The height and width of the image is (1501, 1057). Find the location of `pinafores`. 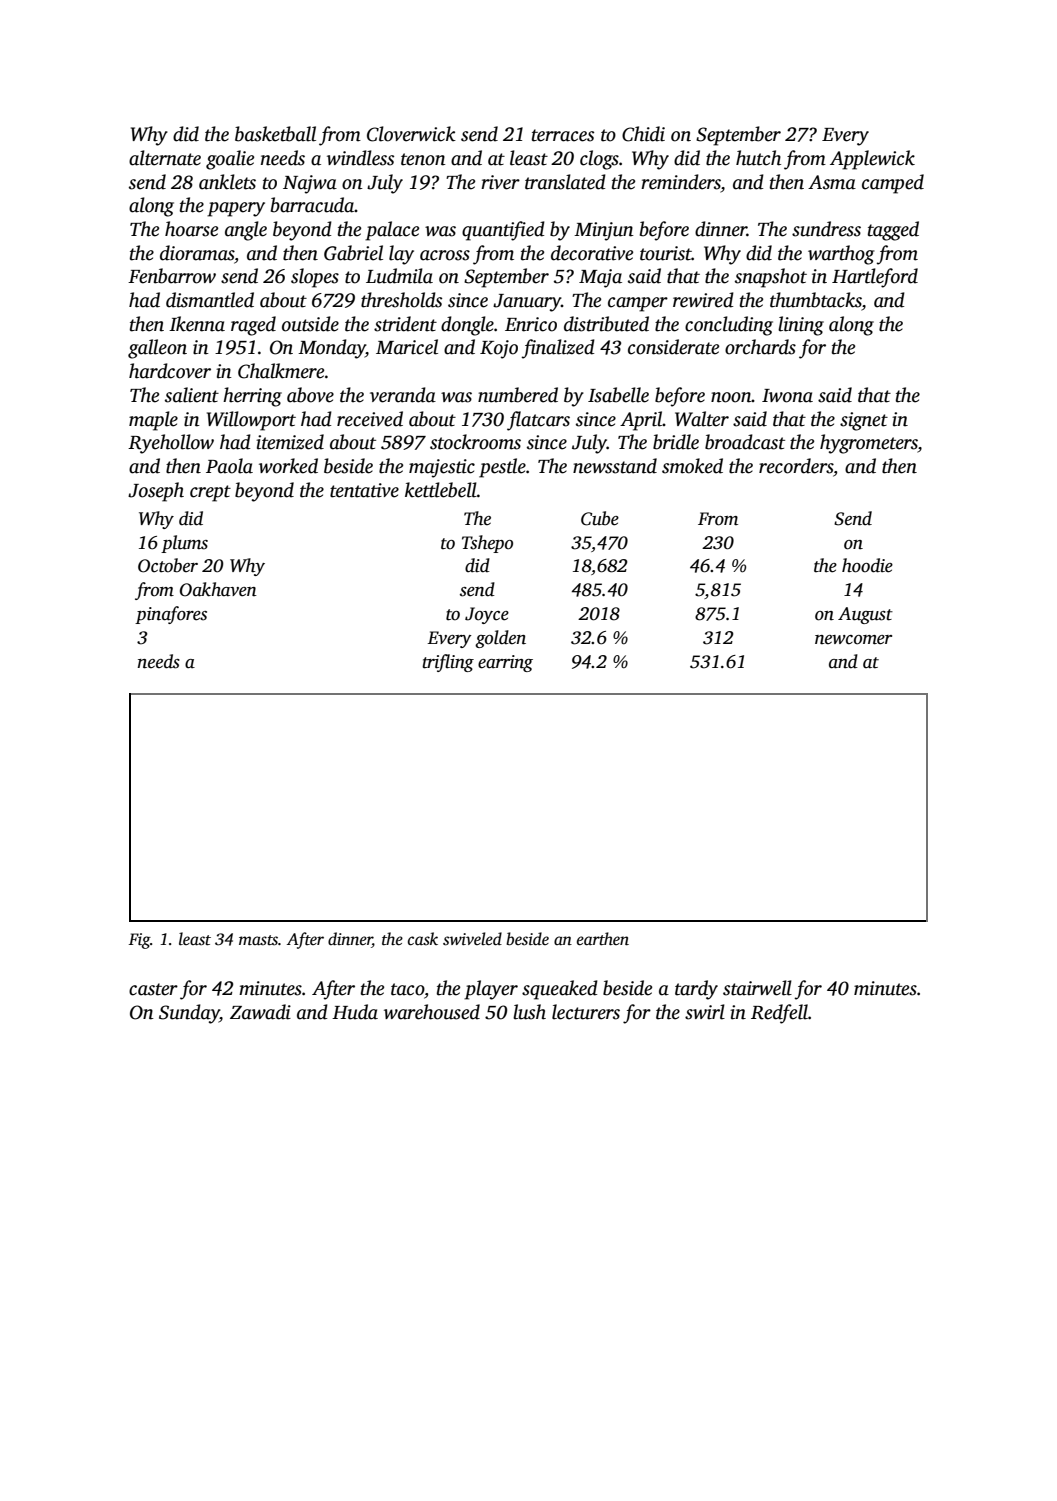

pinafores is located at coordinates (171, 615).
